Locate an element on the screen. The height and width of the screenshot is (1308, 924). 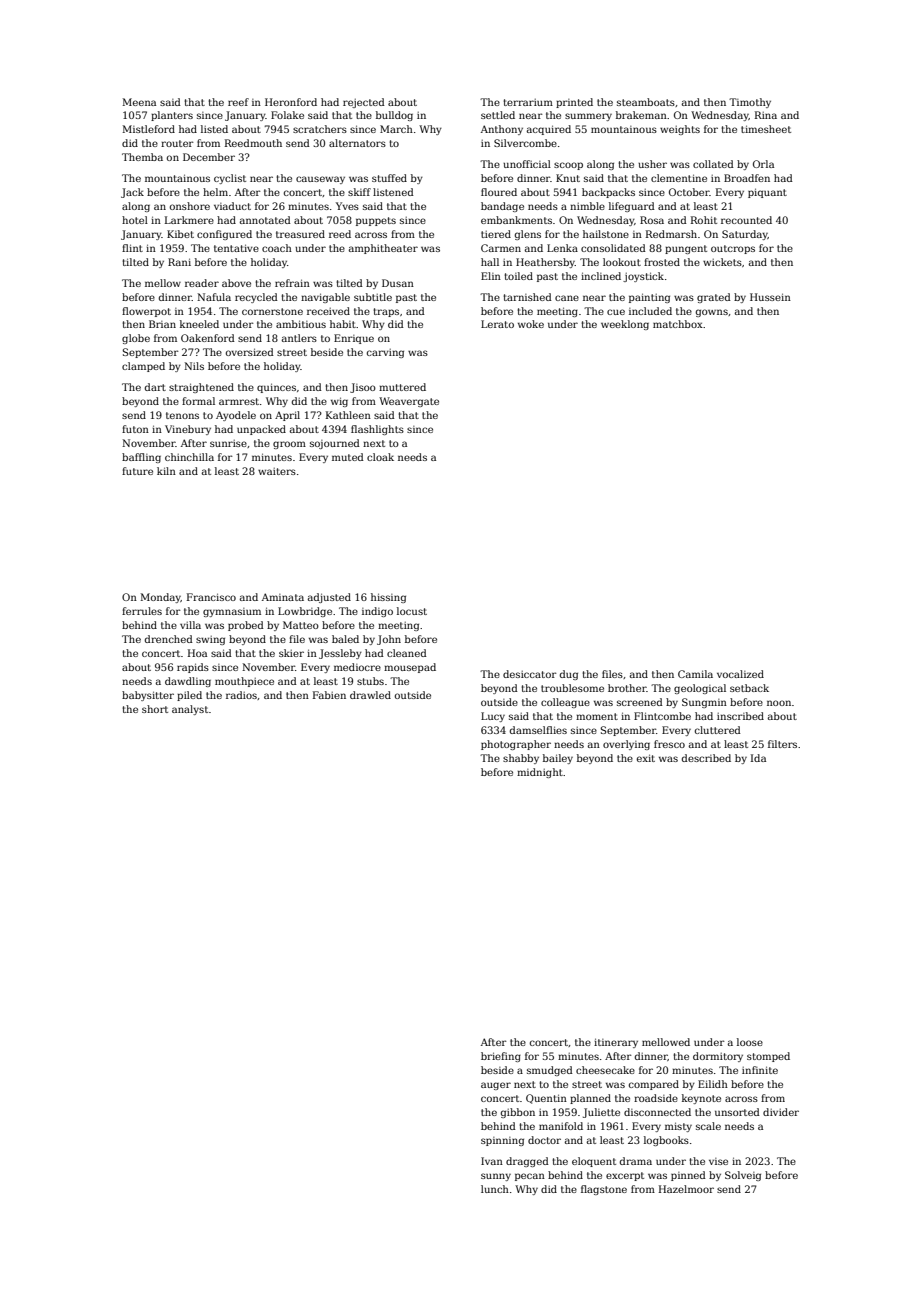
setback is located at coordinates (749, 688).
